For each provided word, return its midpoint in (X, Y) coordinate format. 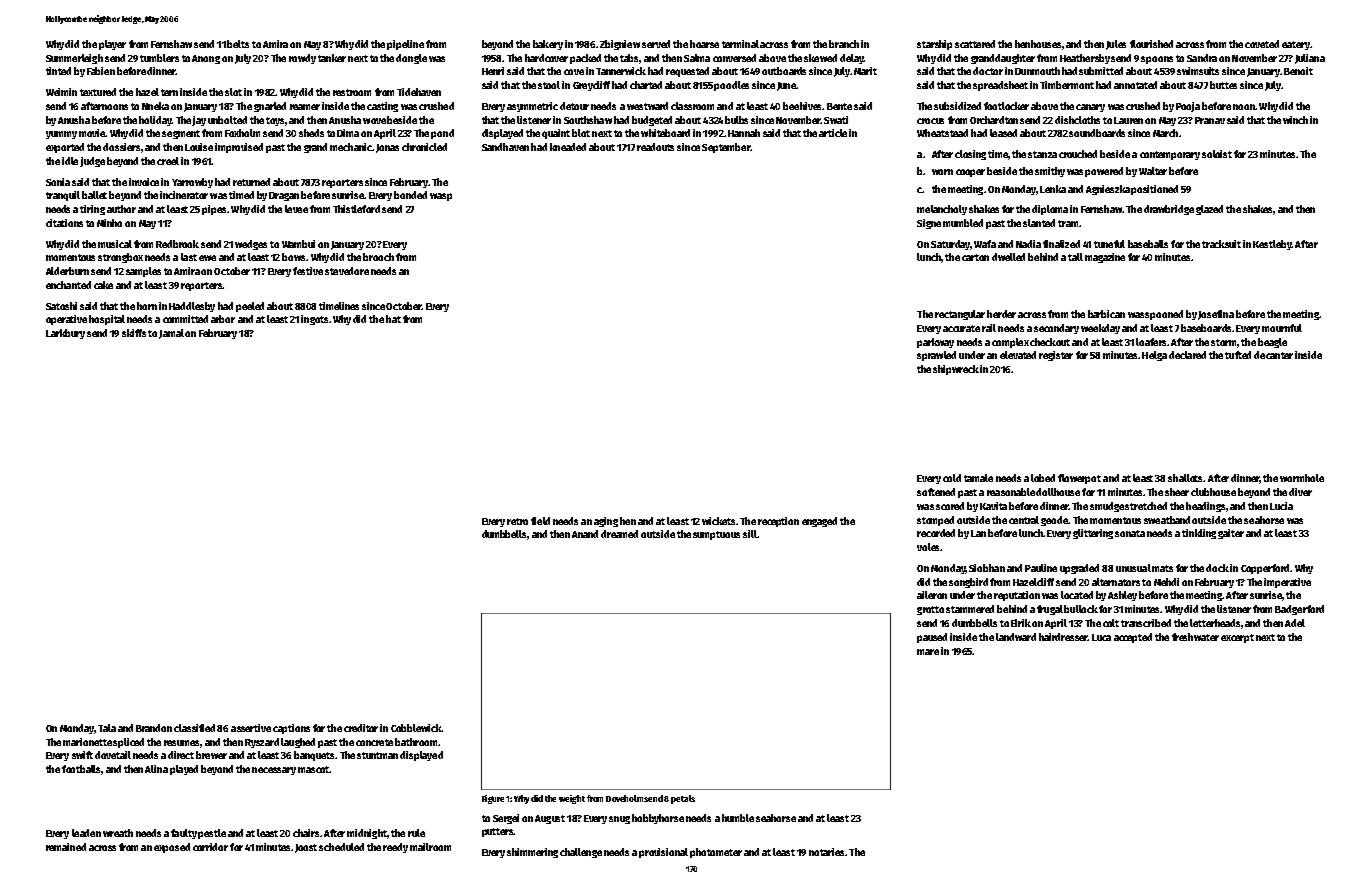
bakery (548, 45)
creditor (361, 728)
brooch (378, 257)
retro (517, 521)
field (540, 521)
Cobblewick (416, 728)
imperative (1287, 583)
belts (238, 44)
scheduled (341, 847)
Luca (1101, 637)
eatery (1296, 45)
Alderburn (67, 271)
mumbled (963, 223)
